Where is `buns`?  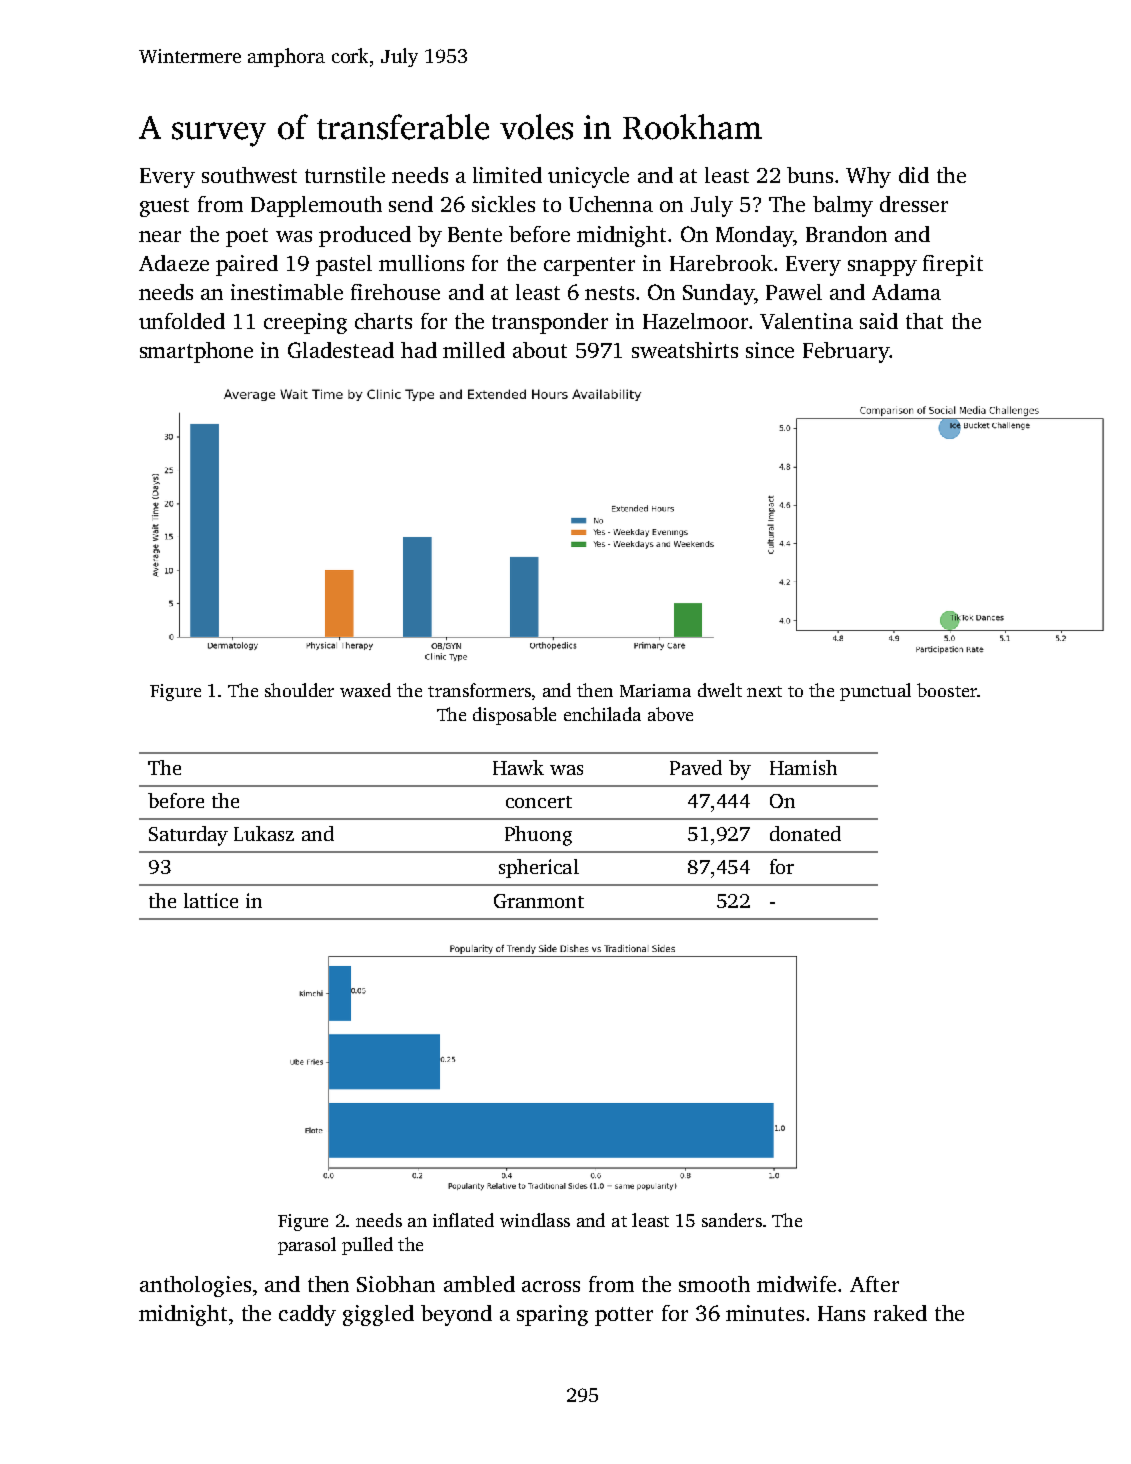 buns is located at coordinates (810, 175).
